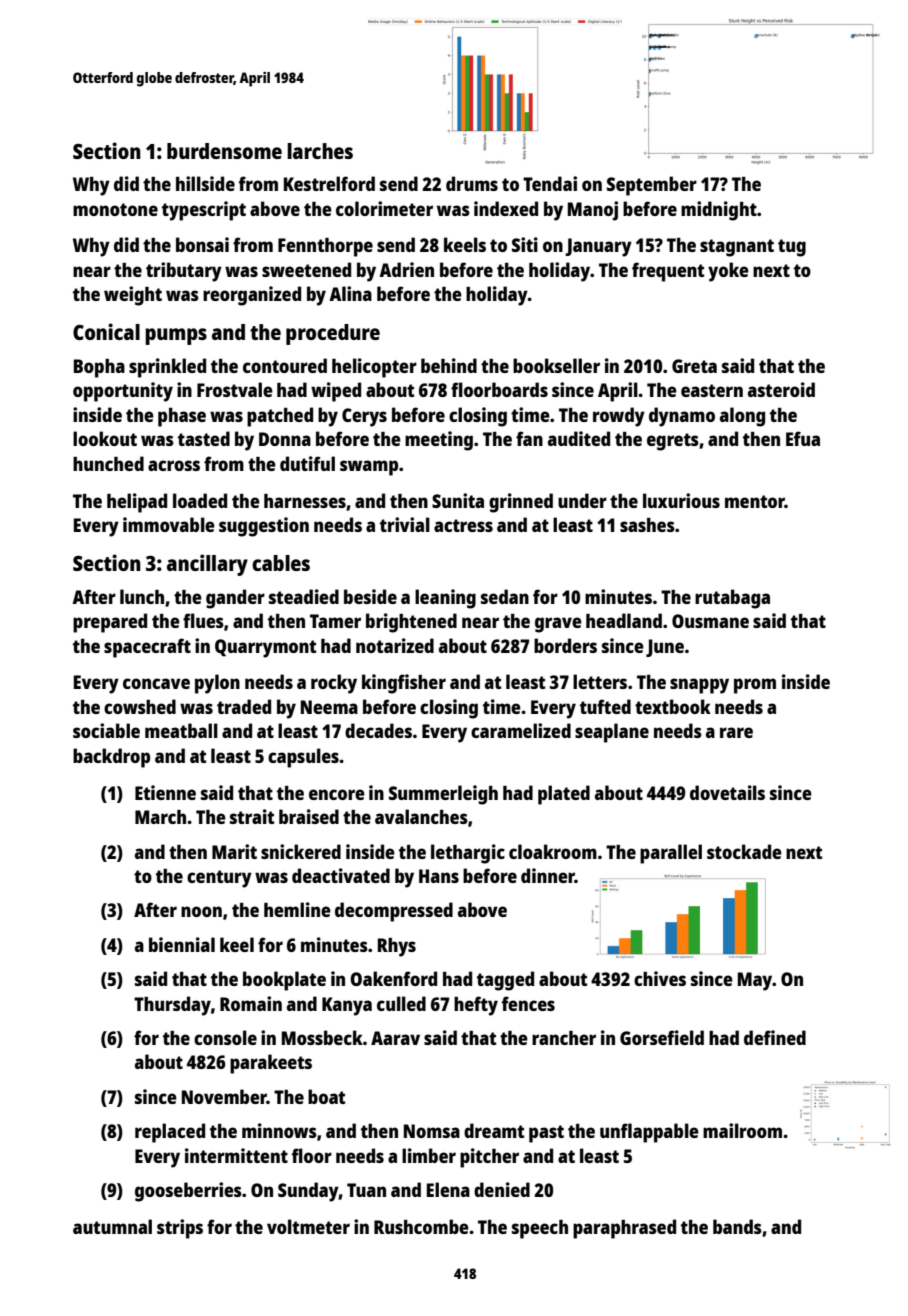 The height and width of the screenshot is (1316, 908). Describe the element at coordinates (320, 151) in the screenshot. I see `larches` at that location.
